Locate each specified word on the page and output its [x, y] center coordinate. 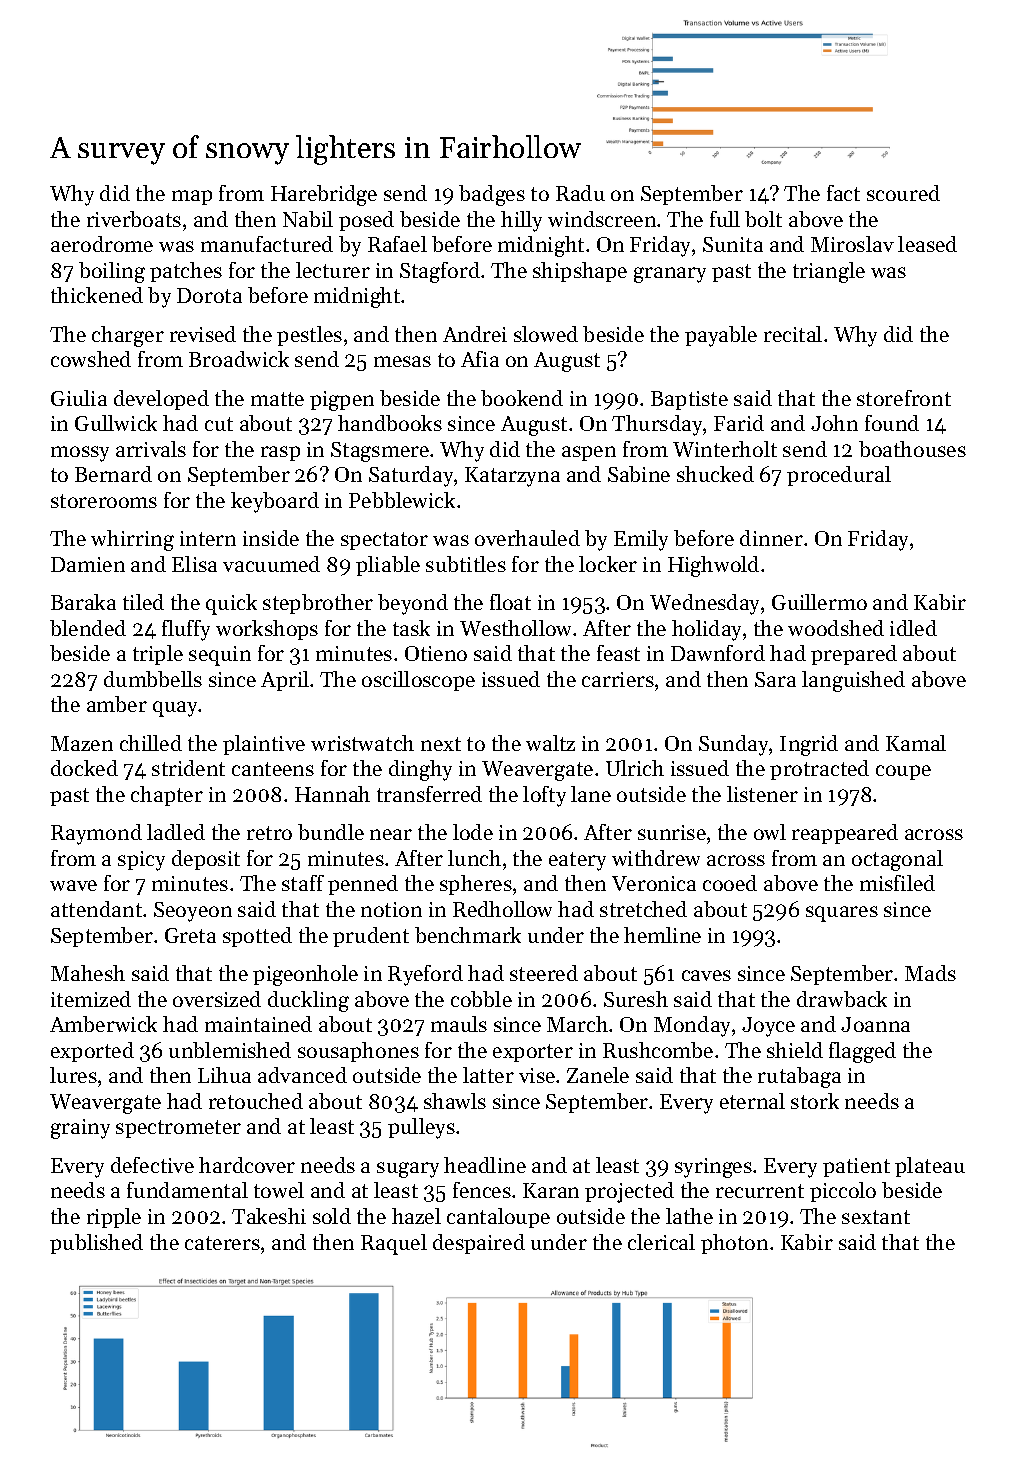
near [391, 834]
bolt [763, 219]
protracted [819, 770]
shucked [715, 474]
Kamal [916, 743]
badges [492, 195]
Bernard [113, 474]
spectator [384, 541]
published [96, 1244]
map [192, 197]
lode [473, 832]
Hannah [332, 794]
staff [303, 883]
